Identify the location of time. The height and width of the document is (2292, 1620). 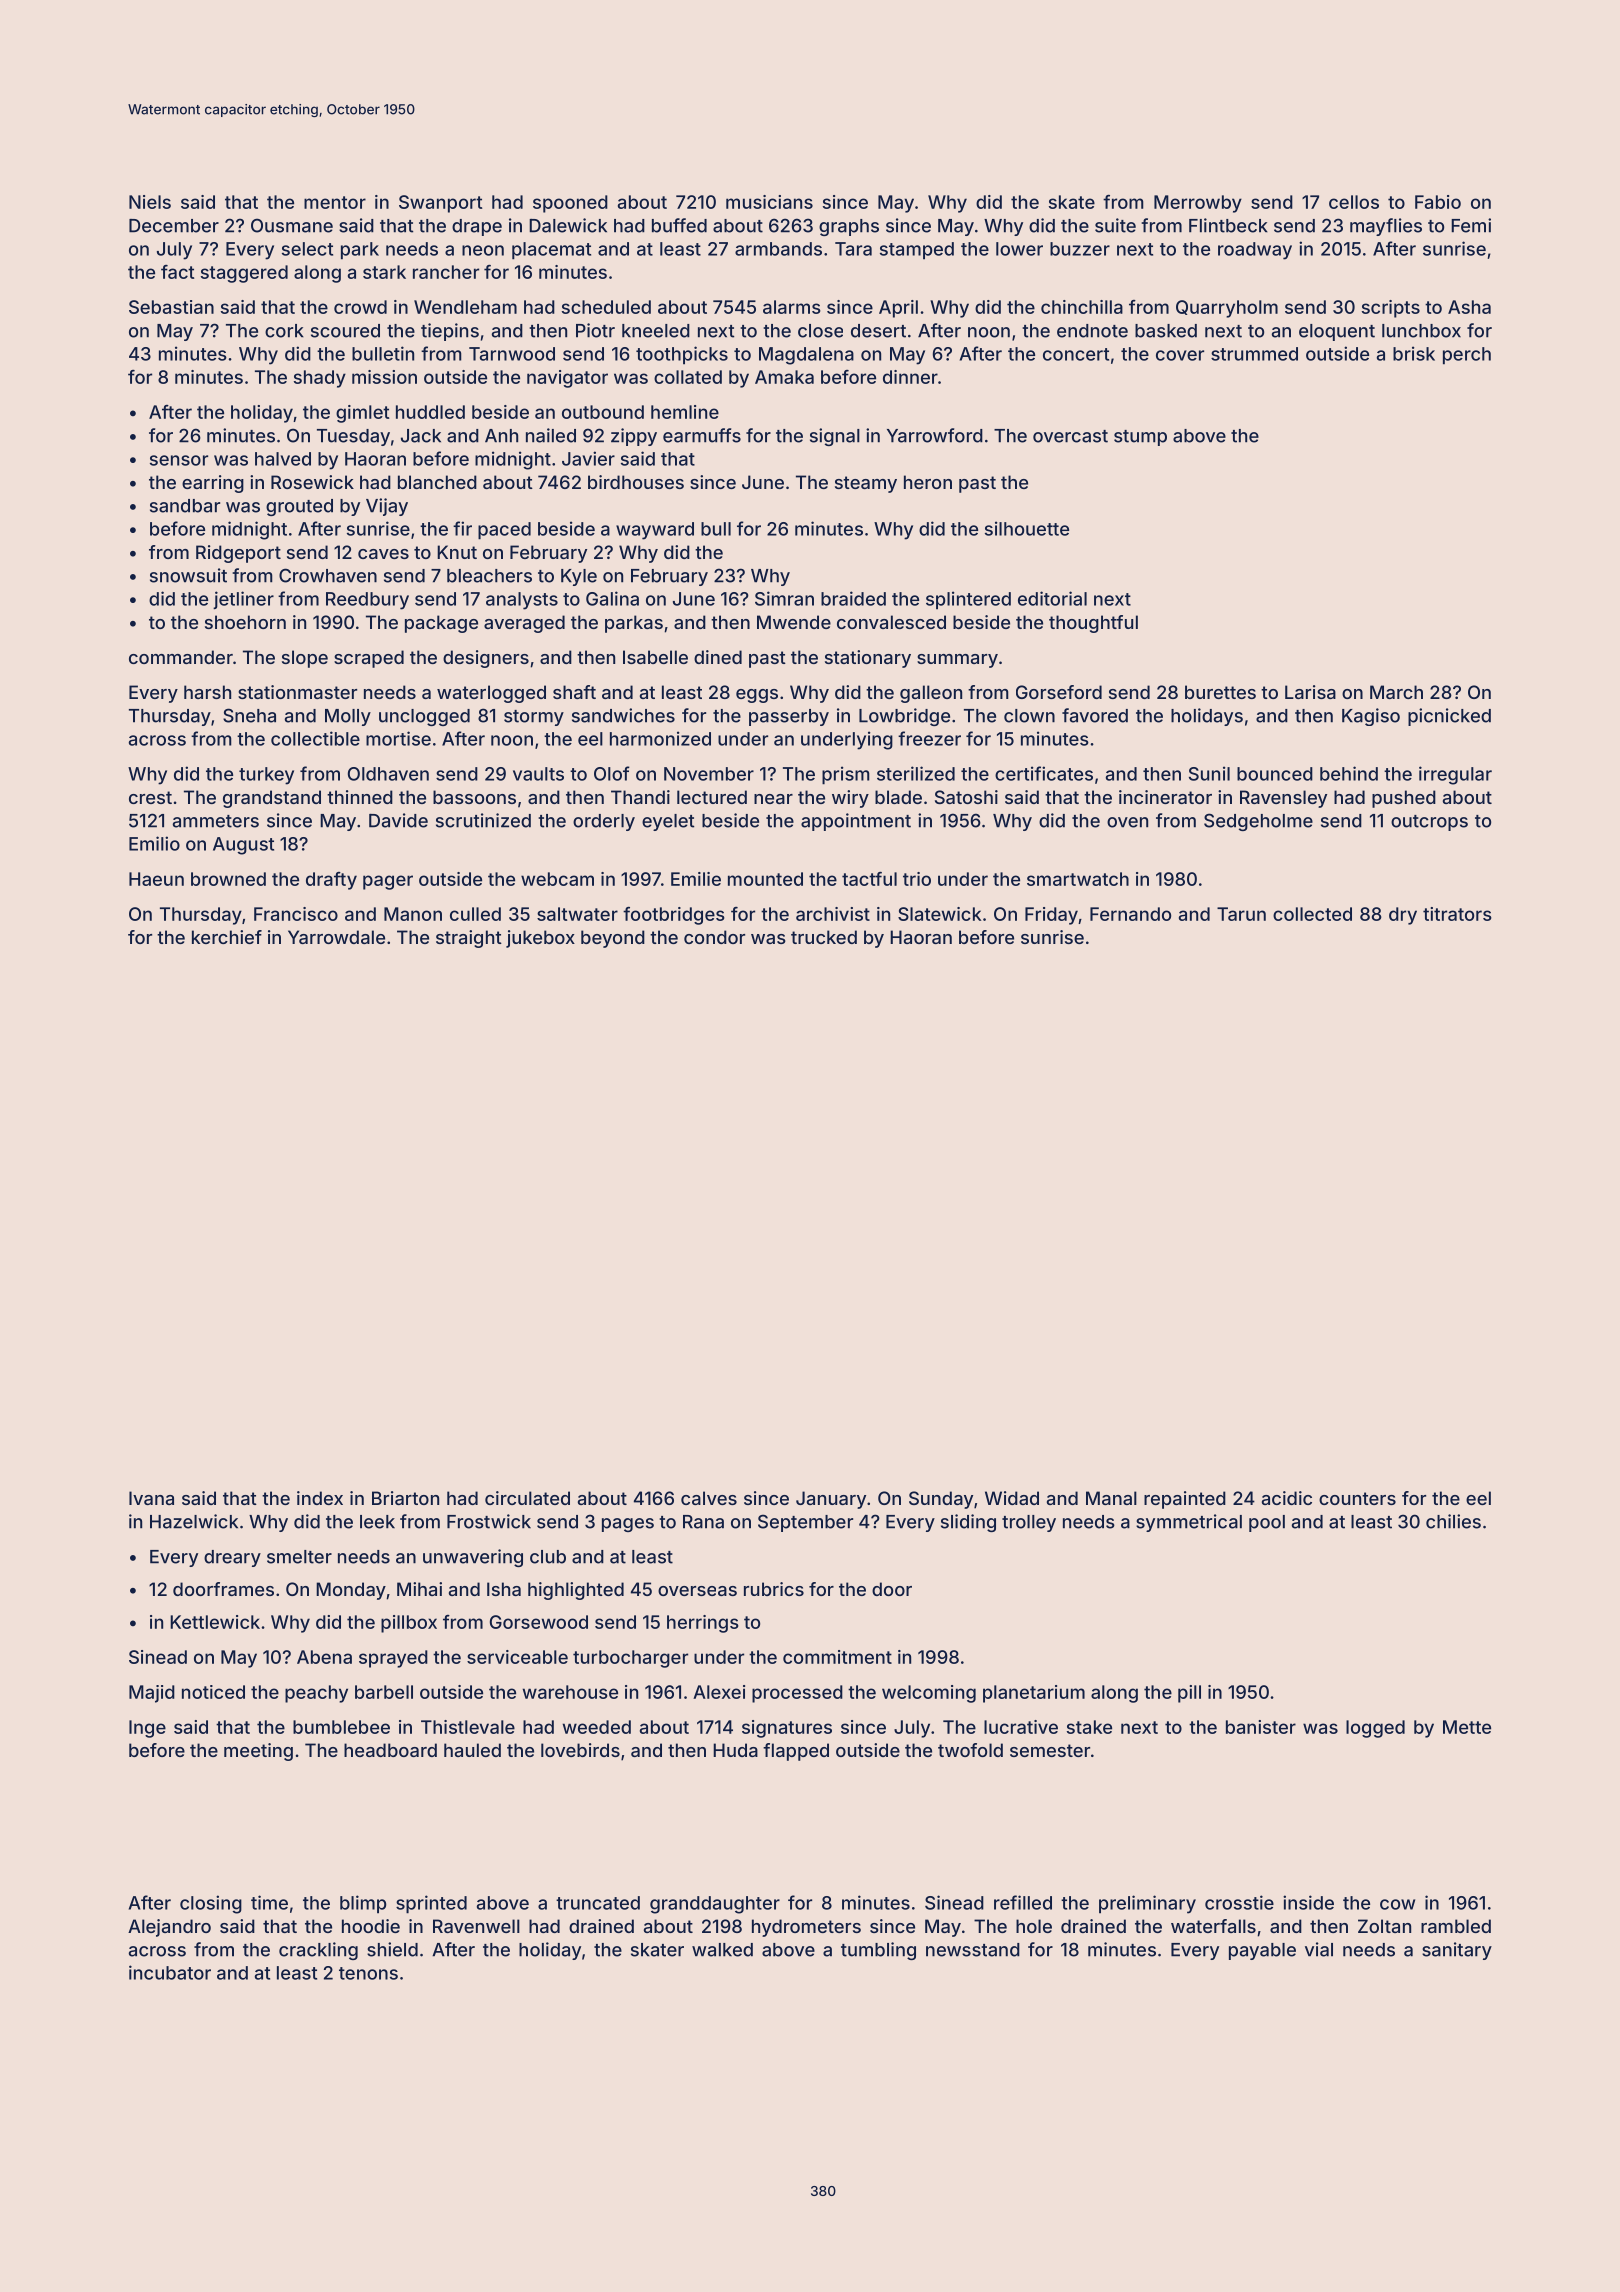
(269, 1902).
